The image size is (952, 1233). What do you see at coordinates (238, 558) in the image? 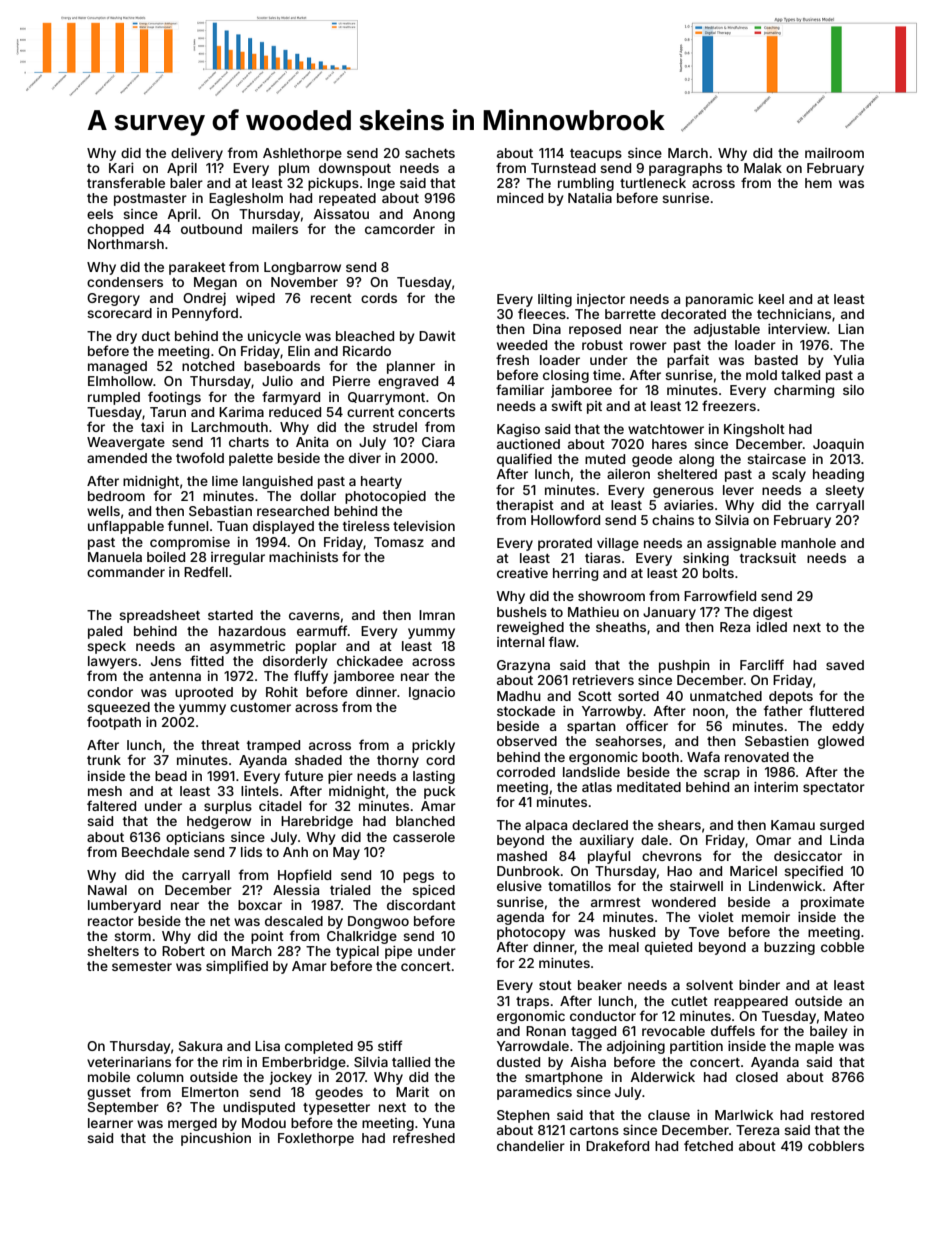
I see `irregular` at bounding box center [238, 558].
